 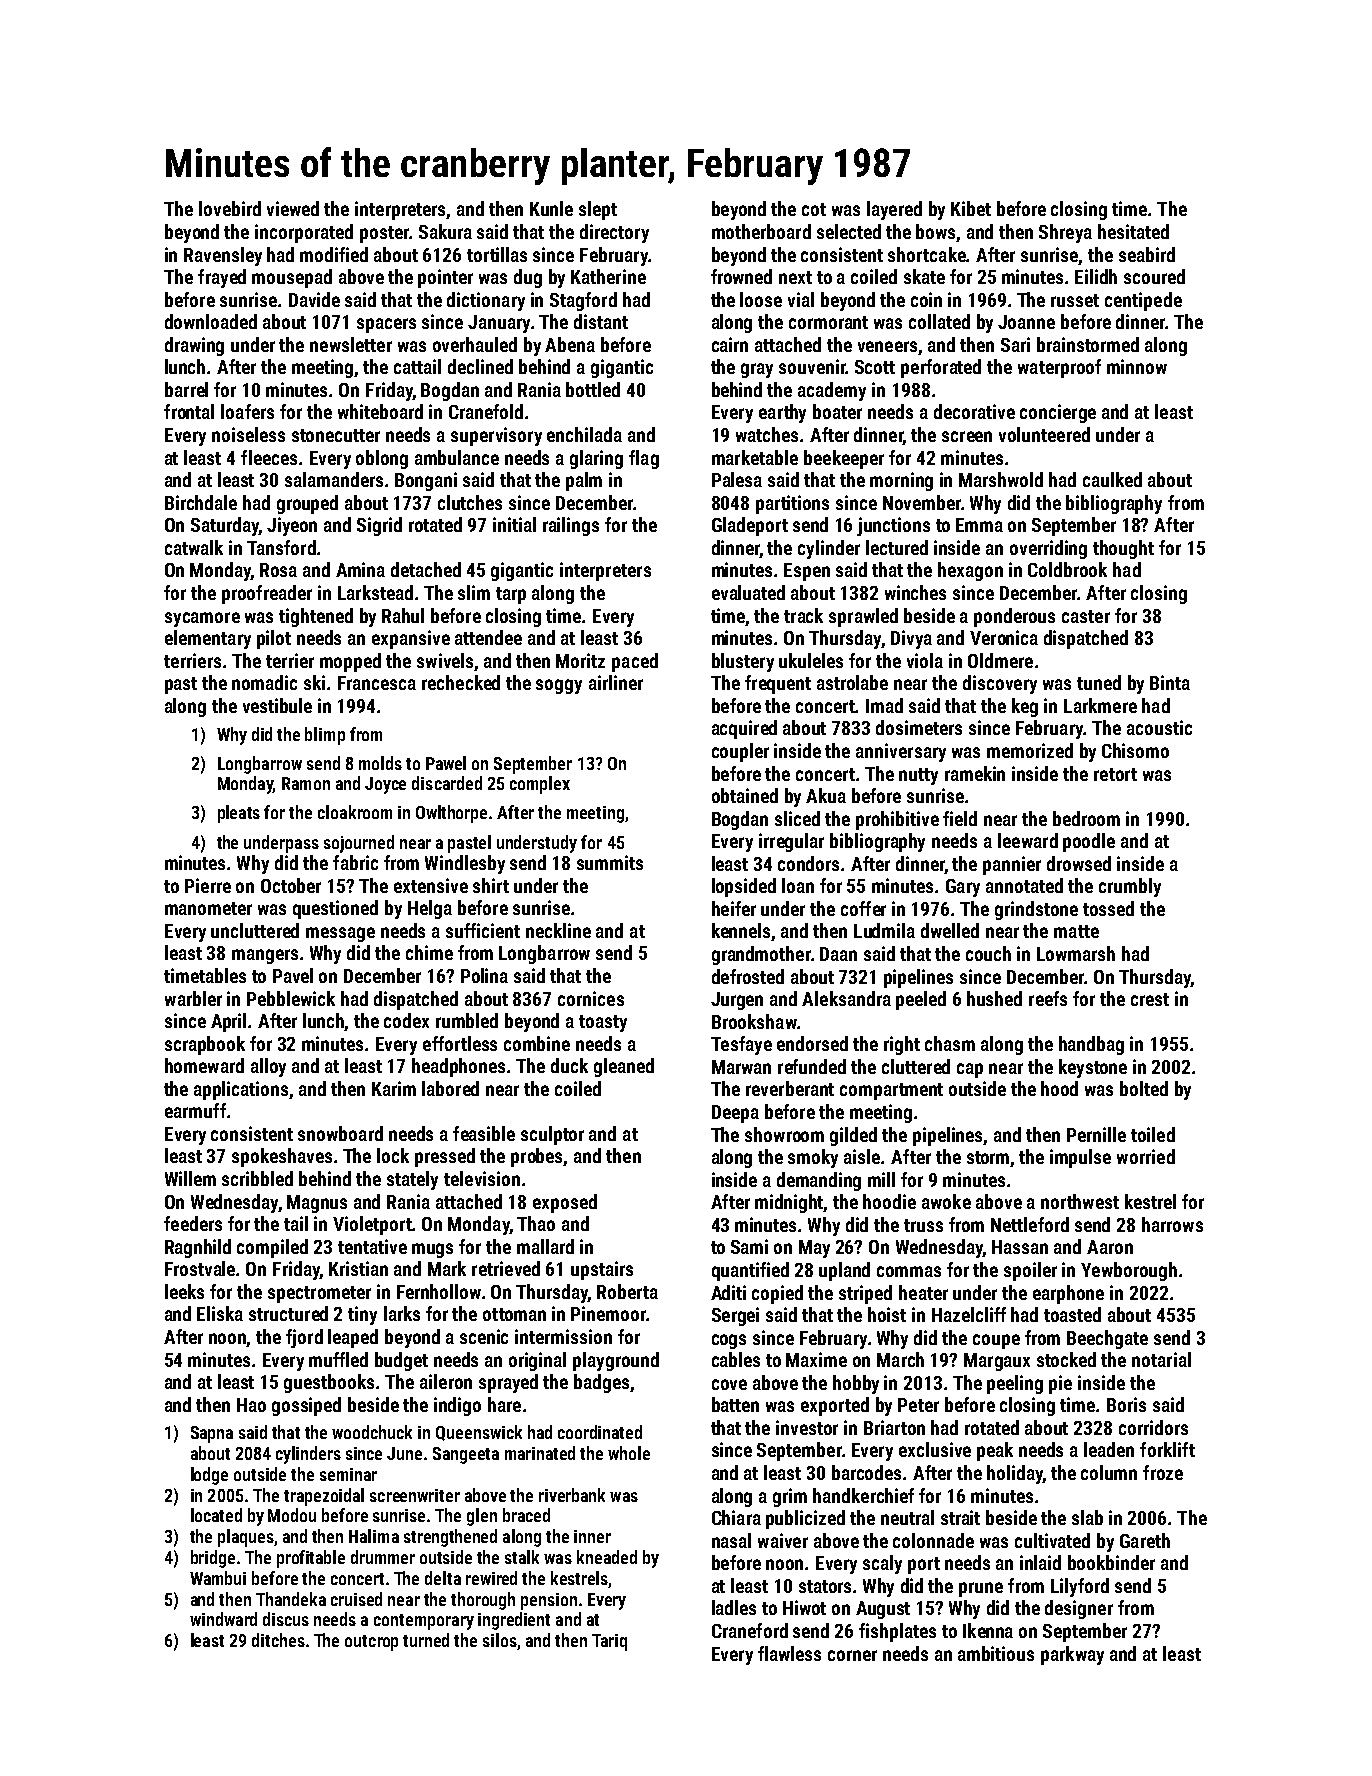 What do you see at coordinates (278, 1640) in the image?
I see `ditches` at bounding box center [278, 1640].
